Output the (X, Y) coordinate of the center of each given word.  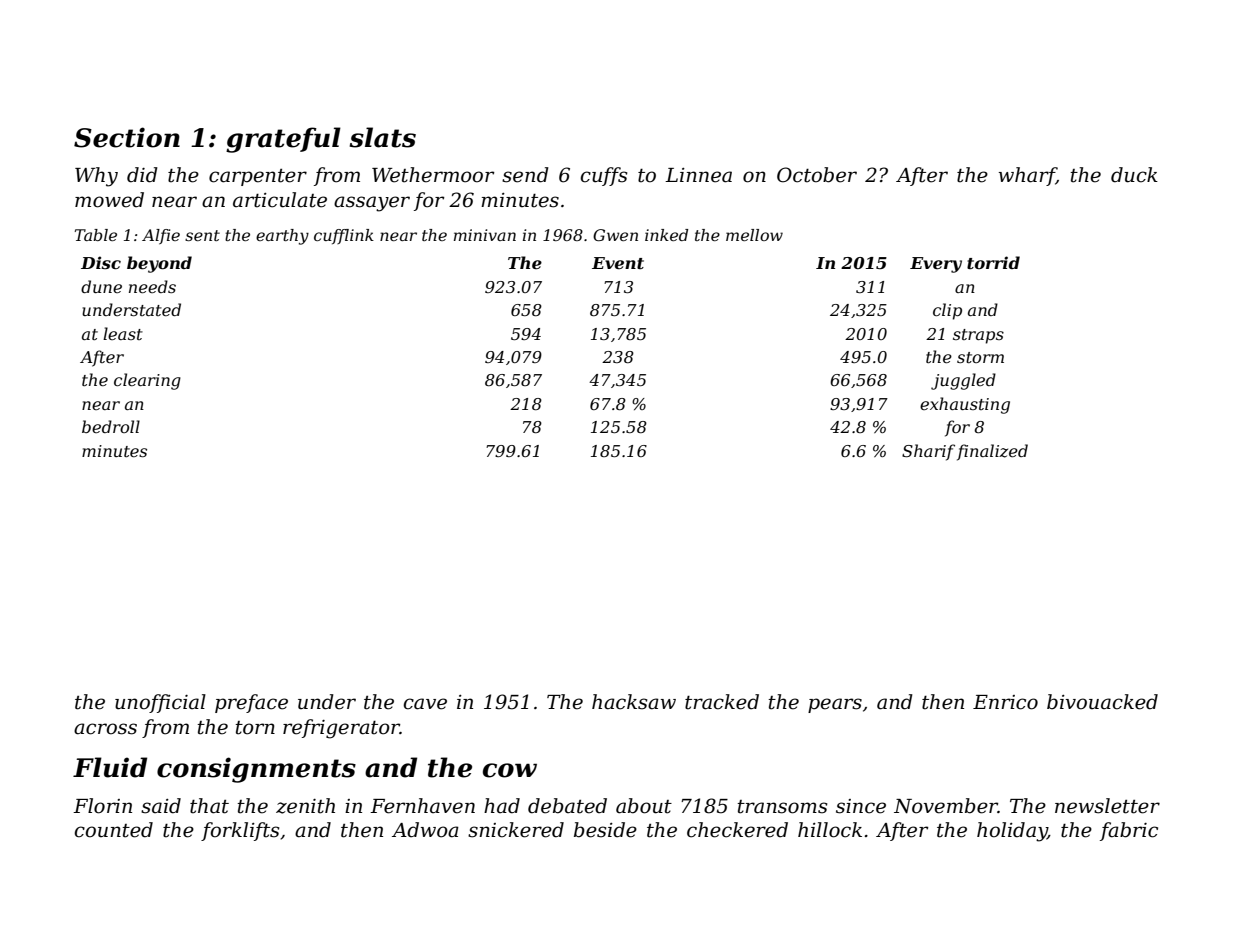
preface (251, 703)
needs (152, 286)
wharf (1027, 176)
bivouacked (1102, 702)
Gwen (615, 235)
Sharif (928, 452)
